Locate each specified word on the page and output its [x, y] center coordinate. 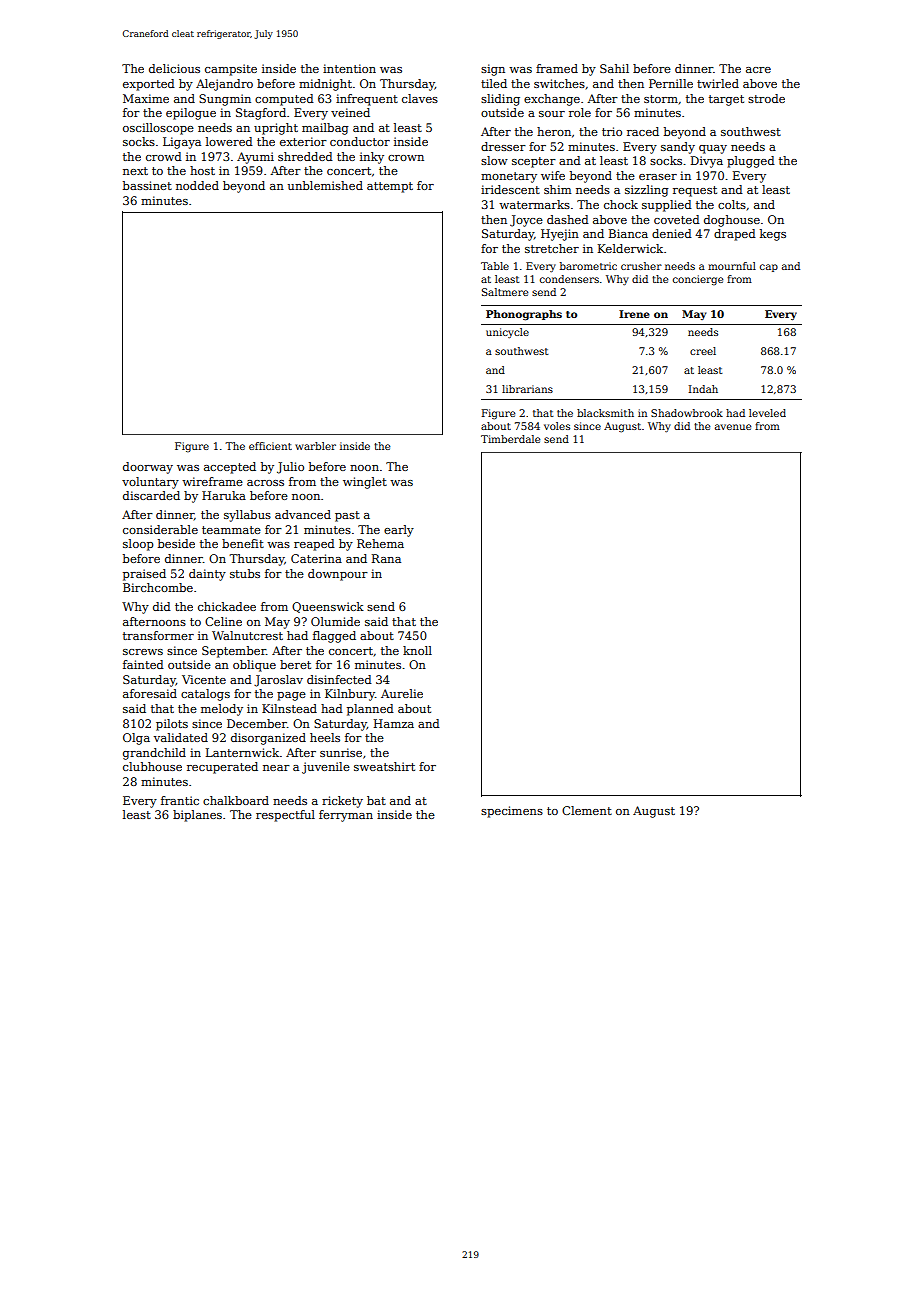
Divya [707, 162]
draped [735, 235]
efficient [270, 446]
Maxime [146, 98]
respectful [285, 816]
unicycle [507, 333]
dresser [503, 146]
